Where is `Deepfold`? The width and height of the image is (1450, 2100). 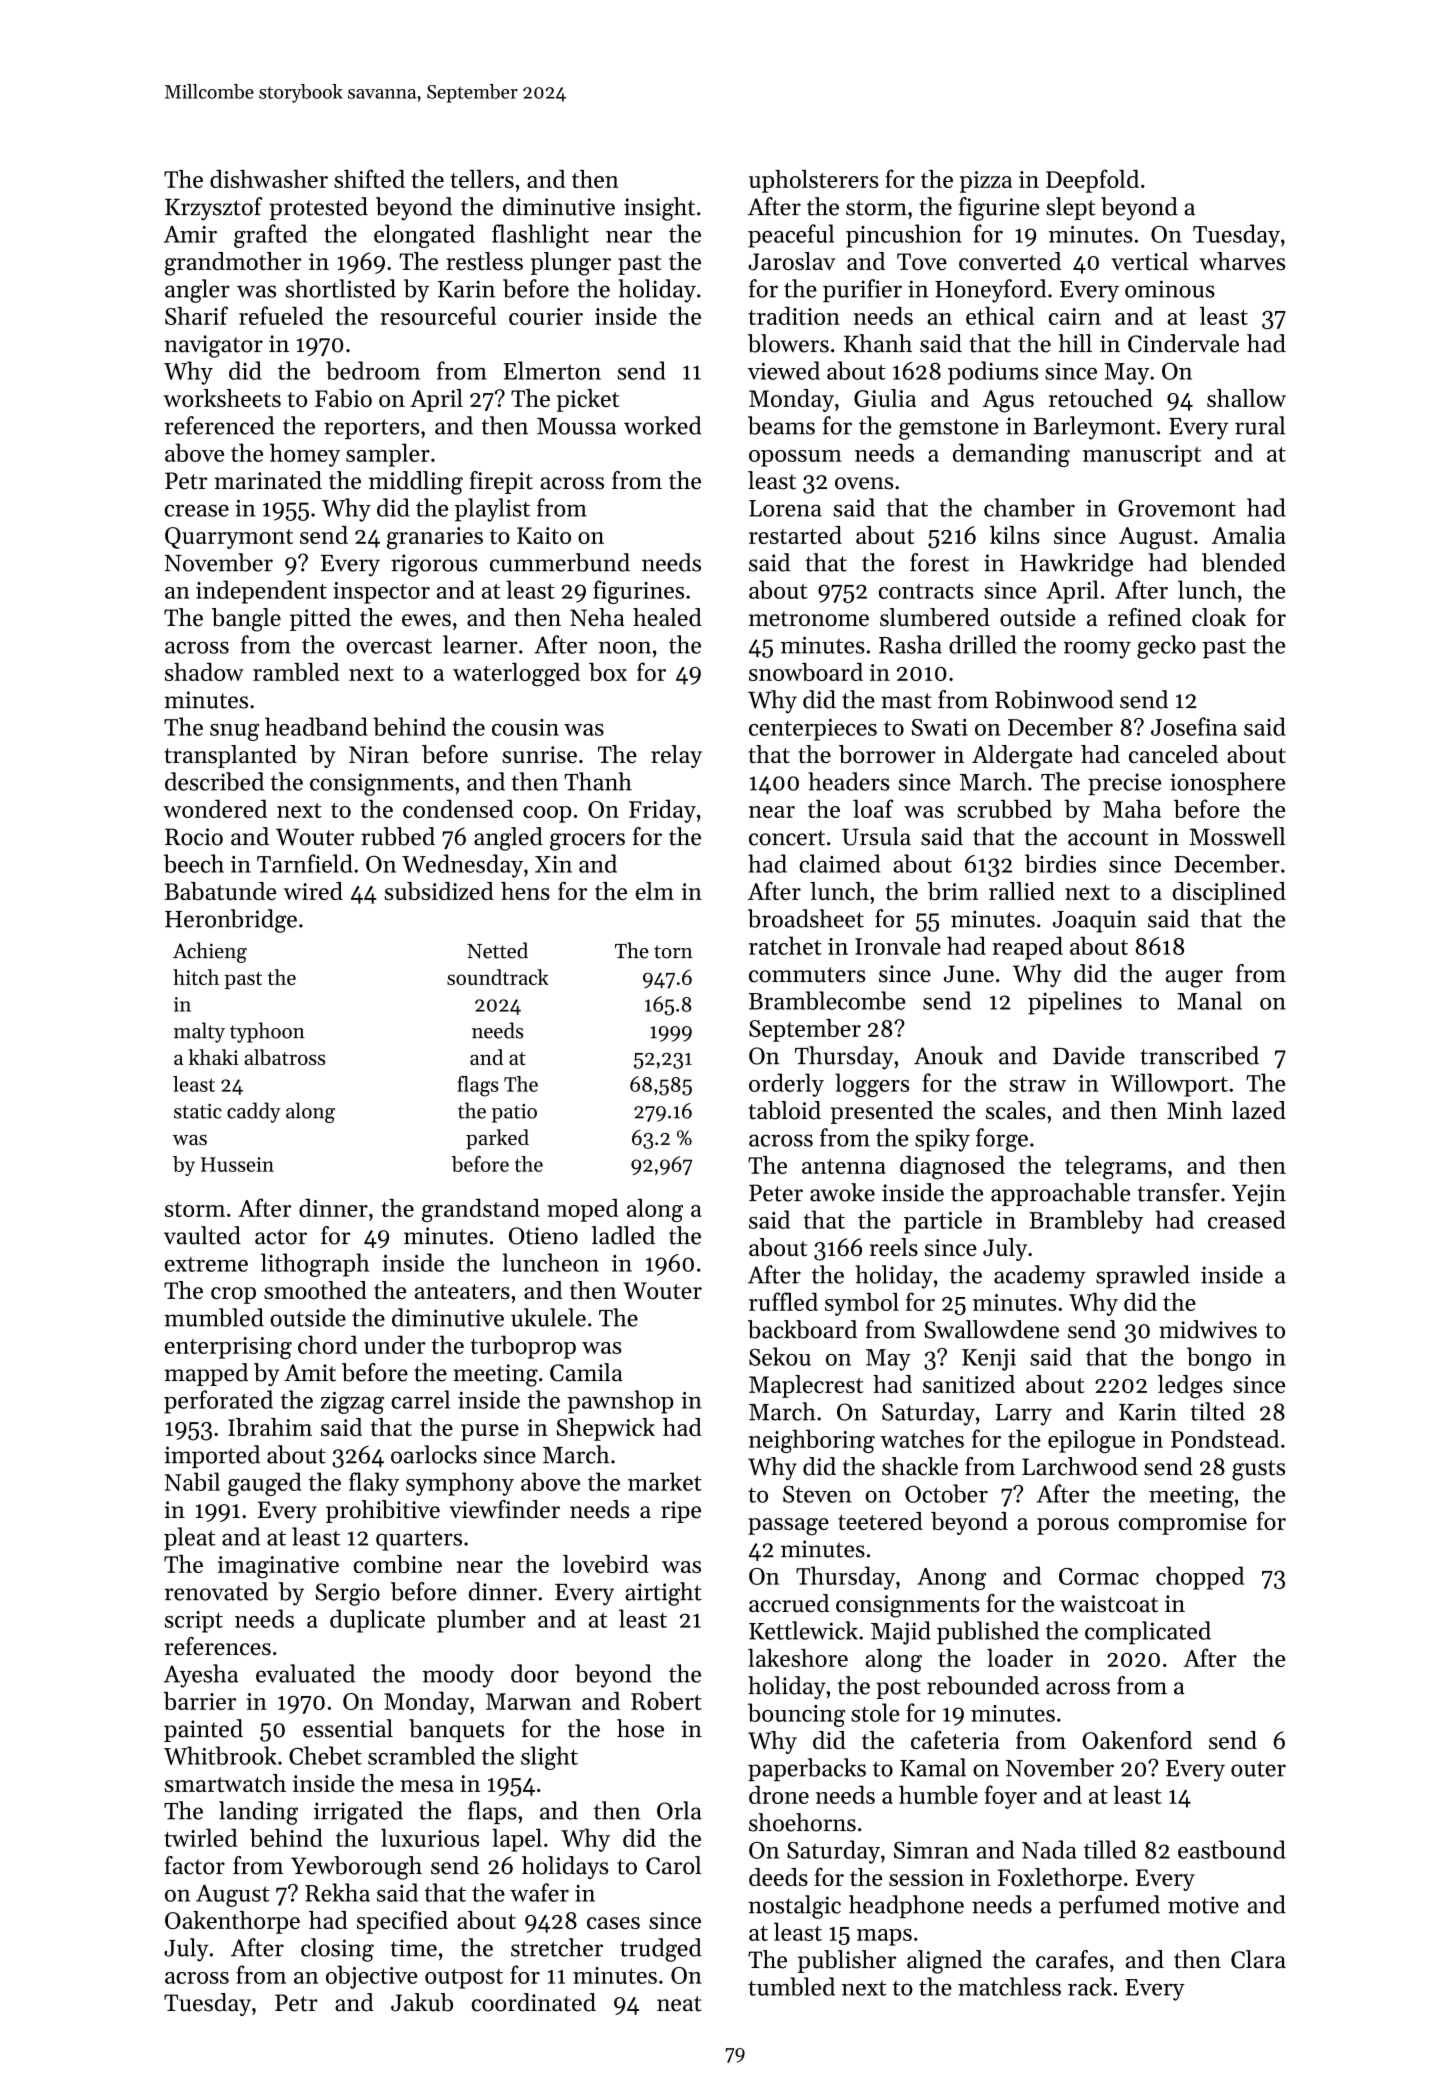
Deepfold is located at coordinates (1092, 181).
